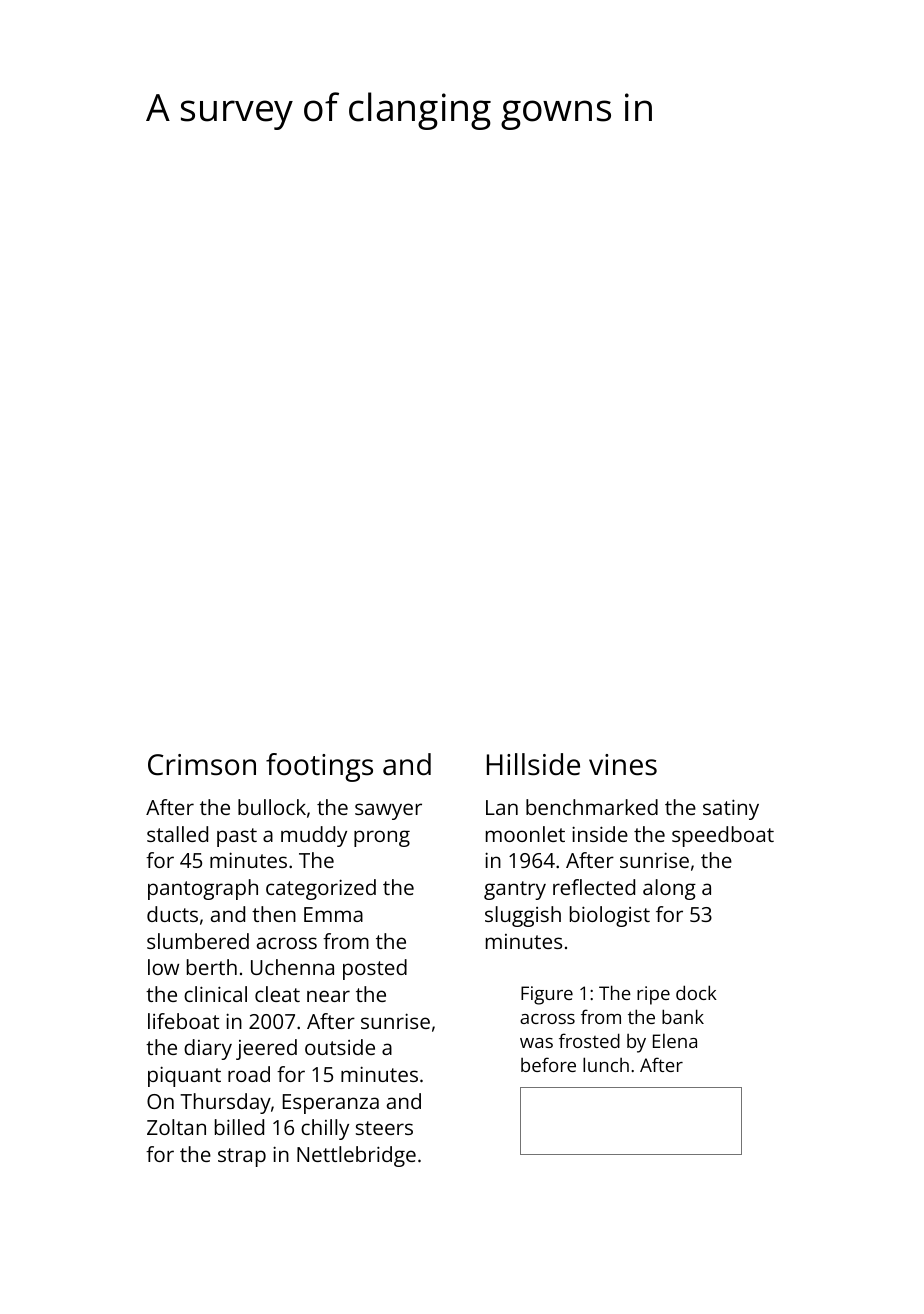 This screenshot has width=924, height=1314. Describe the element at coordinates (319, 767) in the screenshot. I see `footings` at that location.
